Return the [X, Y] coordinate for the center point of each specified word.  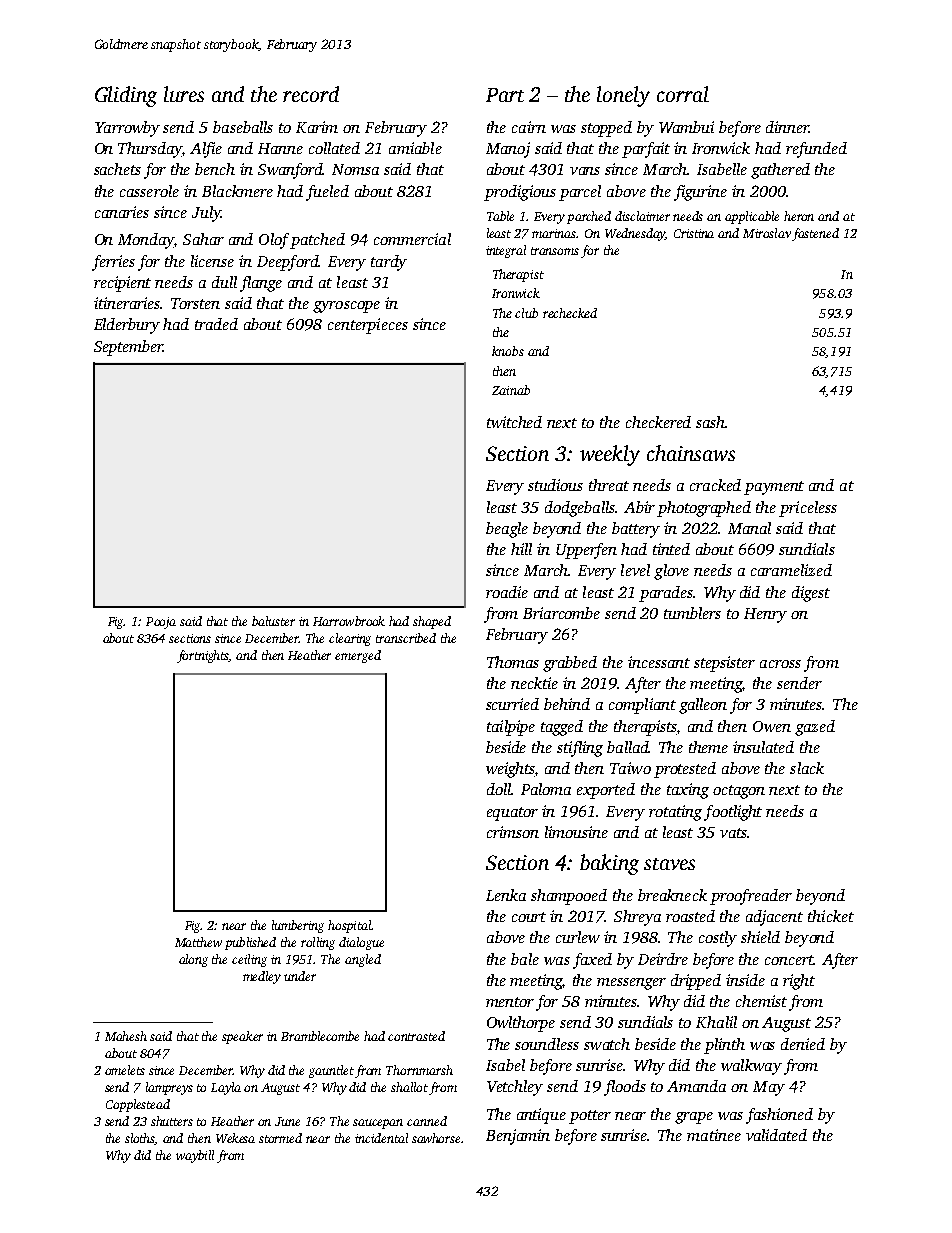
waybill [195, 1156]
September [128, 348]
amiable [415, 148]
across [780, 664]
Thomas [513, 662]
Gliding [126, 96]
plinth [724, 1046]
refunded [816, 150]
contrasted [416, 1036]
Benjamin [518, 1137]
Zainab [511, 390]
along [193, 960]
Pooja [161, 623]
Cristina [694, 233]
